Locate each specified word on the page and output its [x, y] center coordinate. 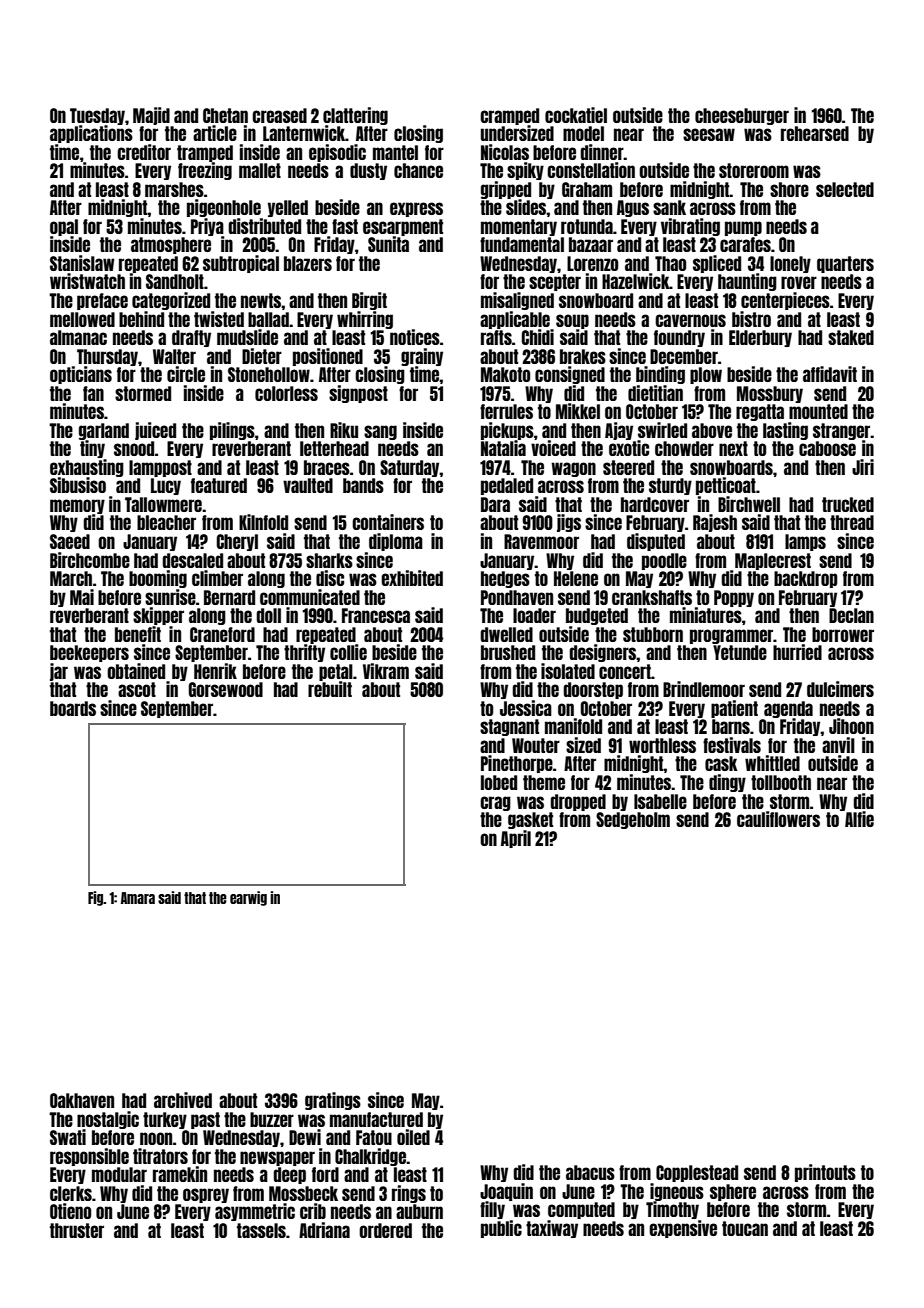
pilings [232, 431]
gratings [333, 1101]
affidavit [830, 374]
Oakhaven [82, 1100]
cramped [509, 116]
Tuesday [97, 116]
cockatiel [576, 115]
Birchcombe [90, 560]
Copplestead [697, 1173]
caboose [827, 448]
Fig [96, 898]
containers [388, 522]
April [516, 839]
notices [415, 337]
